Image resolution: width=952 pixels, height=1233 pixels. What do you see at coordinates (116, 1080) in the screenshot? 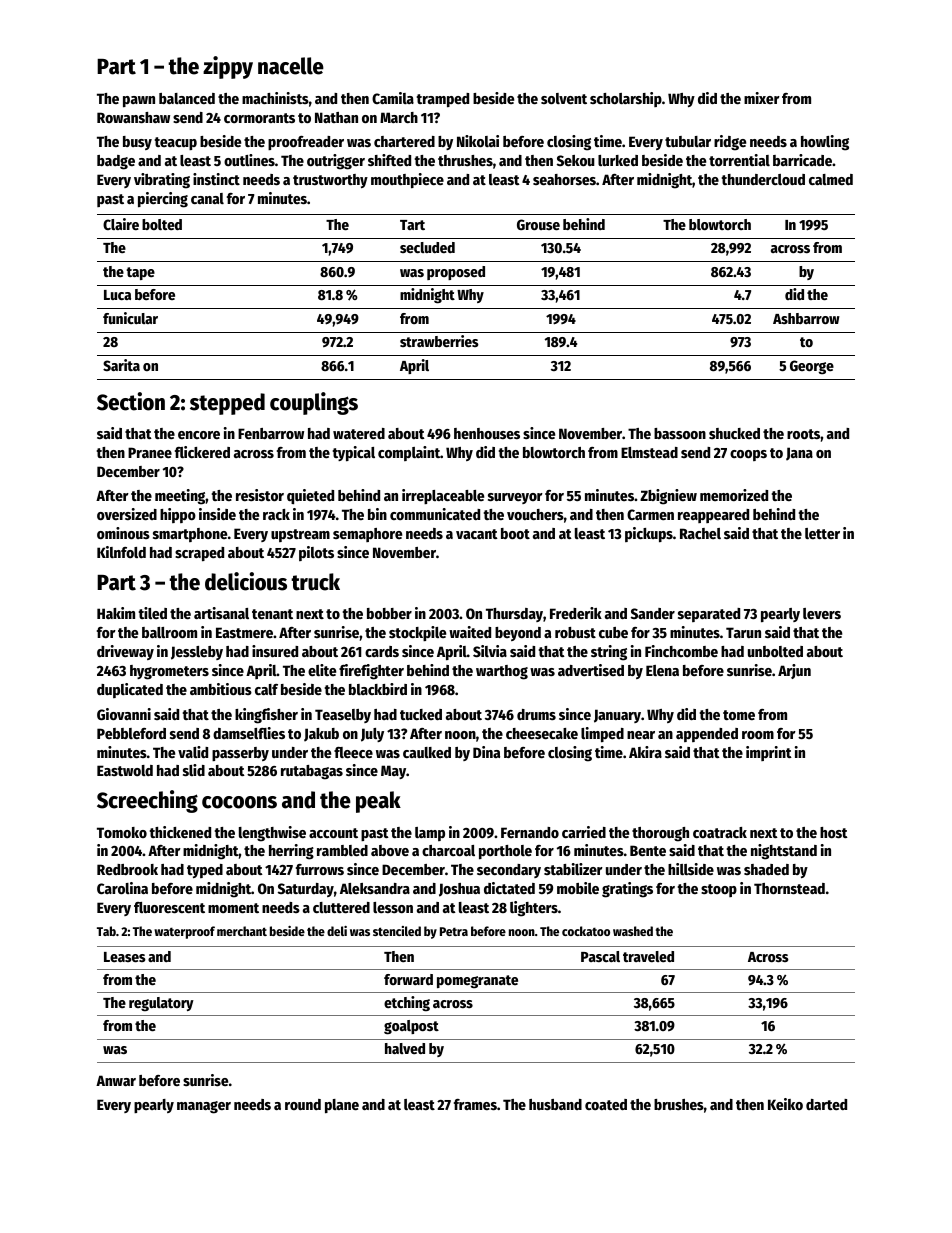
I see `Anwar` at bounding box center [116, 1080].
